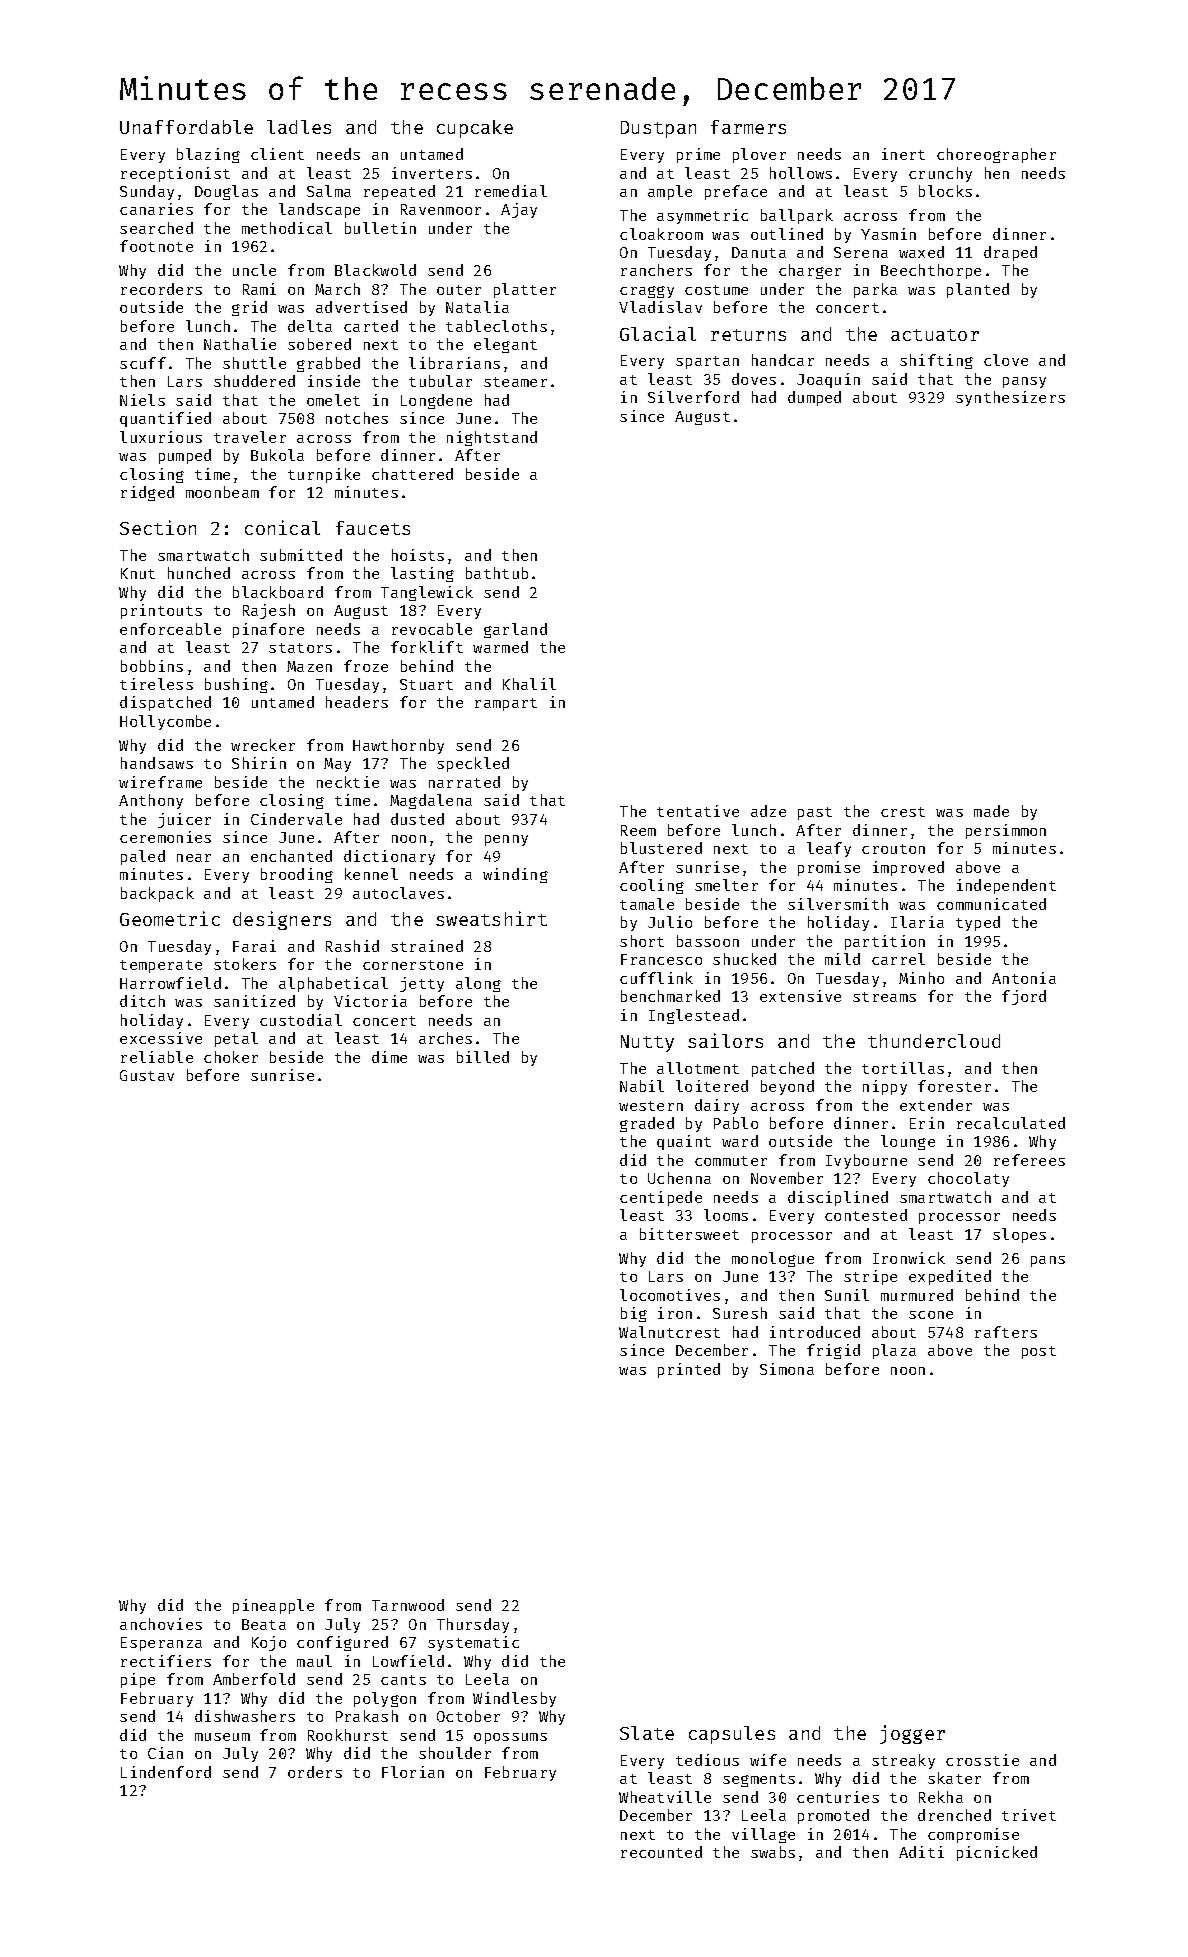 The width and height of the document is (1188, 1957). Describe the element at coordinates (996, 155) in the document. I see `choreographer` at that location.
